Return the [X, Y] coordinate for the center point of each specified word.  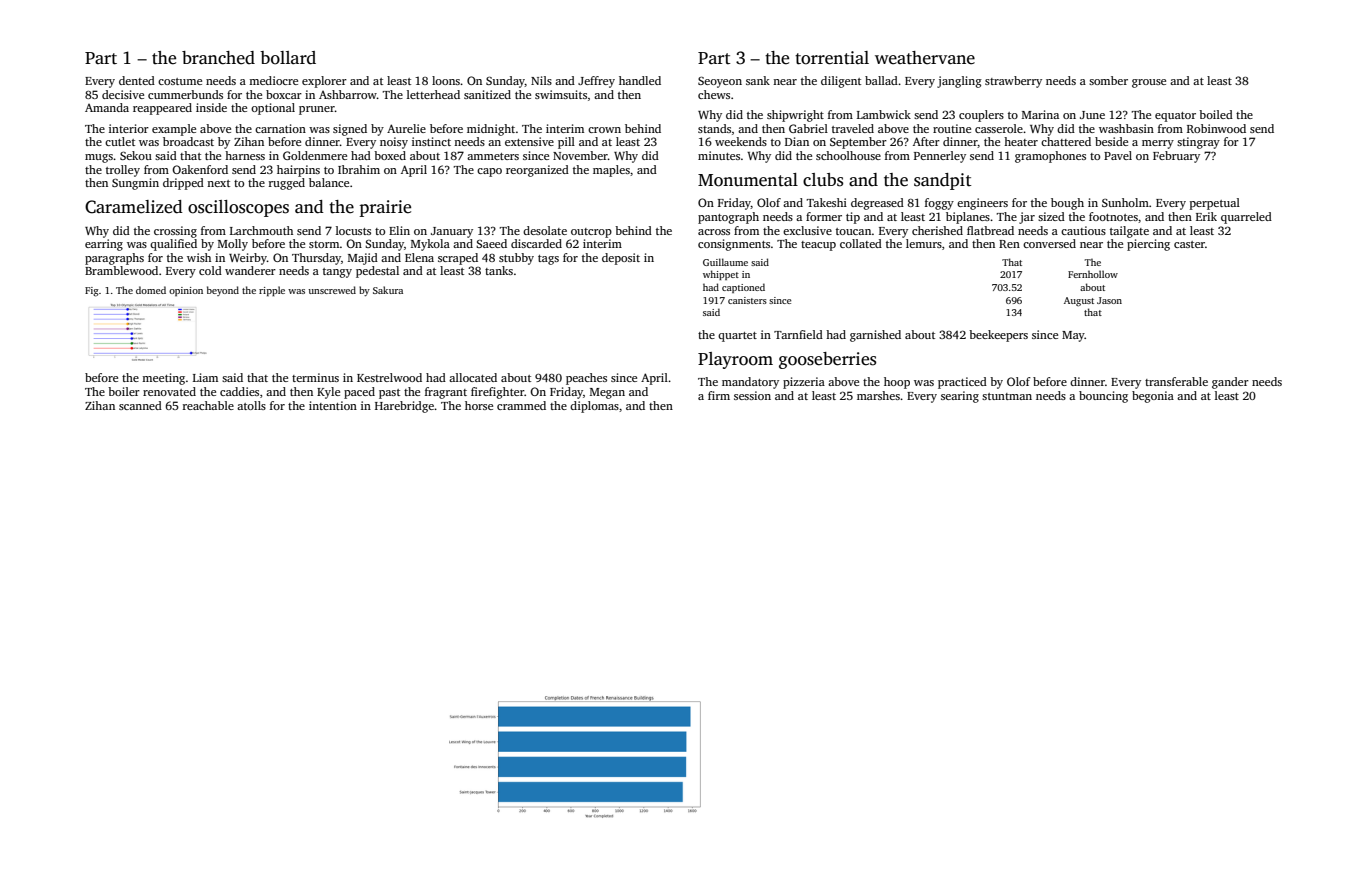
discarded [536, 243]
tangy [337, 273]
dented [137, 80]
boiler [124, 391]
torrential [832, 58]
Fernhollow [1093, 274]
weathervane [925, 58]
